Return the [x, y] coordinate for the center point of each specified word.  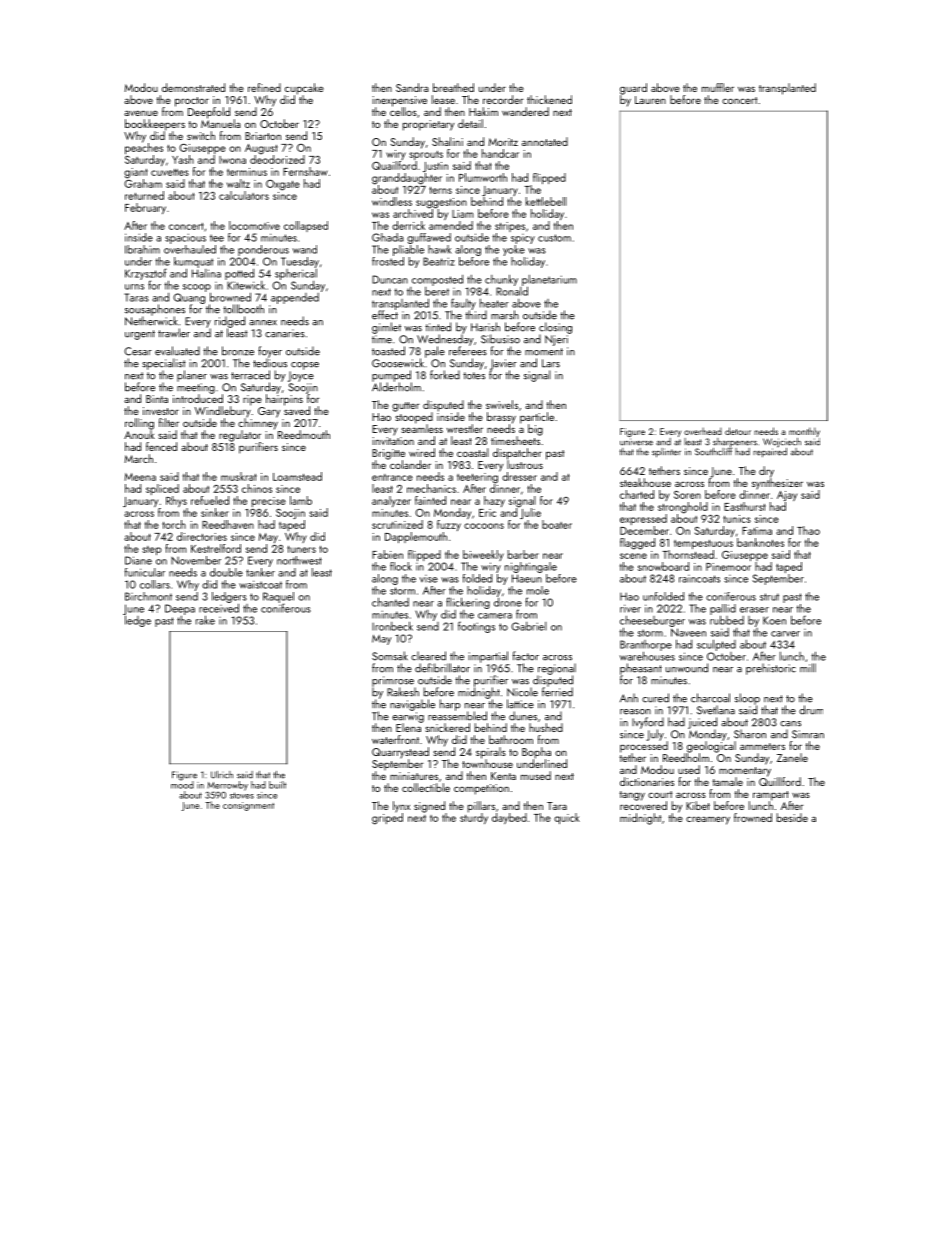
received [219, 608]
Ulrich [222, 775]
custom [554, 238]
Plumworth [483, 177]
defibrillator [442, 668]
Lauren [650, 100]
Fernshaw [305, 171]
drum [811, 710]
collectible [426, 787]
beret [437, 291]
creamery [708, 820]
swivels [502, 404]
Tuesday [300, 262]
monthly [804, 432]
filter [169, 422]
